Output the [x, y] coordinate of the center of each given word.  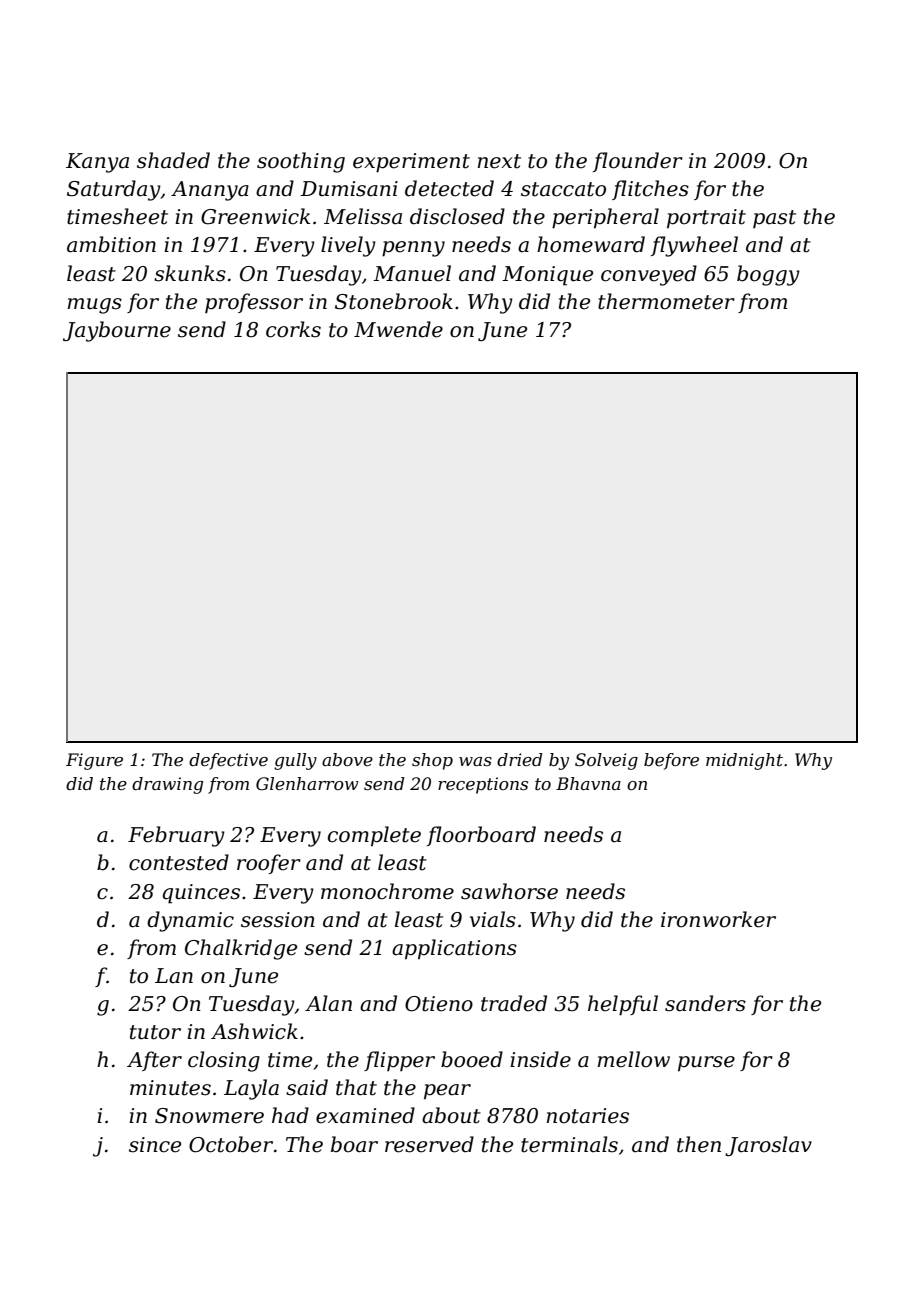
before [671, 761]
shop [432, 761]
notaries [588, 1116]
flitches [650, 190]
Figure [94, 761]
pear [447, 1091]
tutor [155, 1032]
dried [520, 760]
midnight [744, 761]
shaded [173, 160]
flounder [638, 162]
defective [228, 761]
